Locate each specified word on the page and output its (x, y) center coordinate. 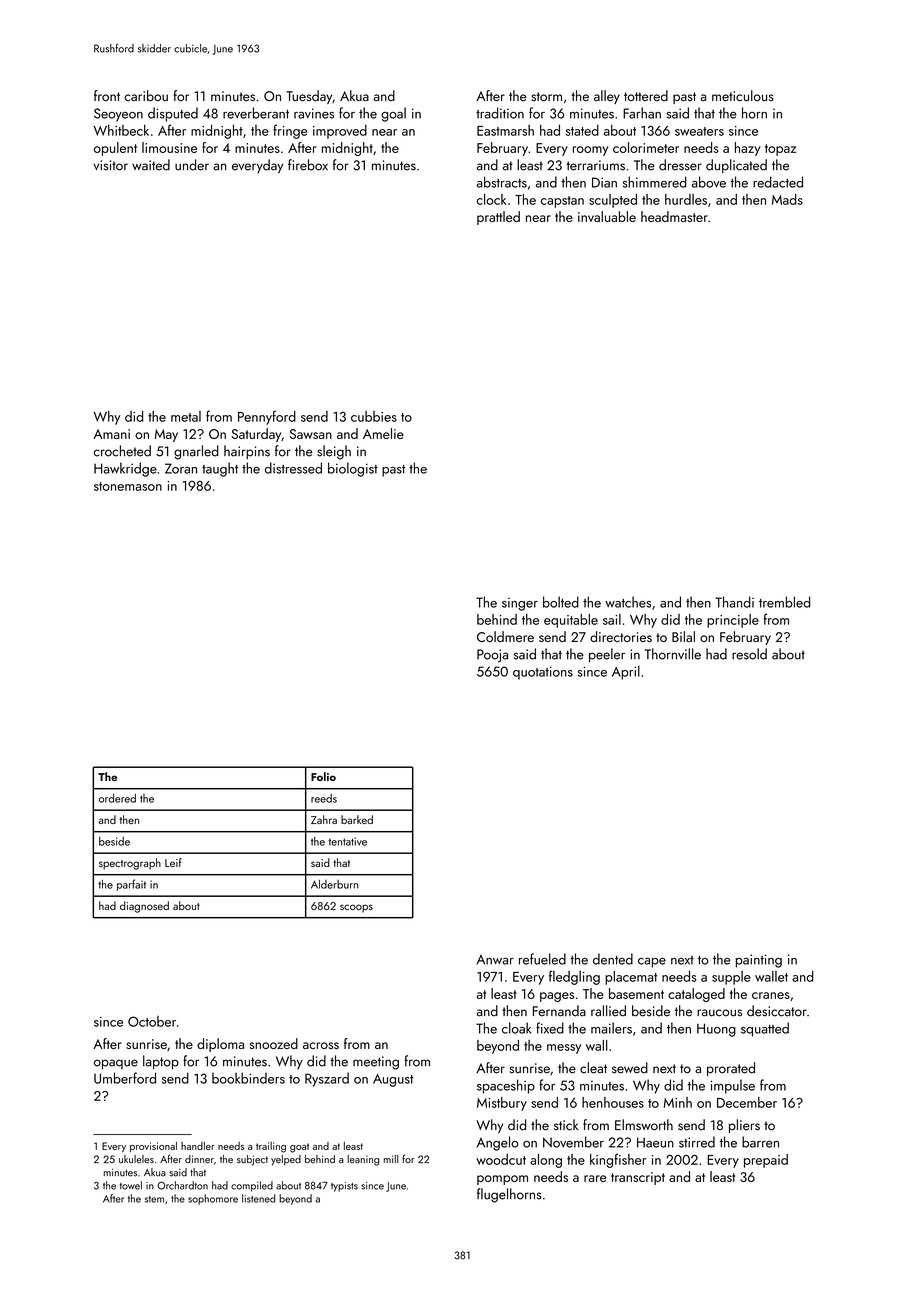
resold (749, 654)
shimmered (655, 182)
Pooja (492, 656)
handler (198, 1146)
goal (393, 114)
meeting (376, 1063)
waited (151, 165)
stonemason (128, 486)
